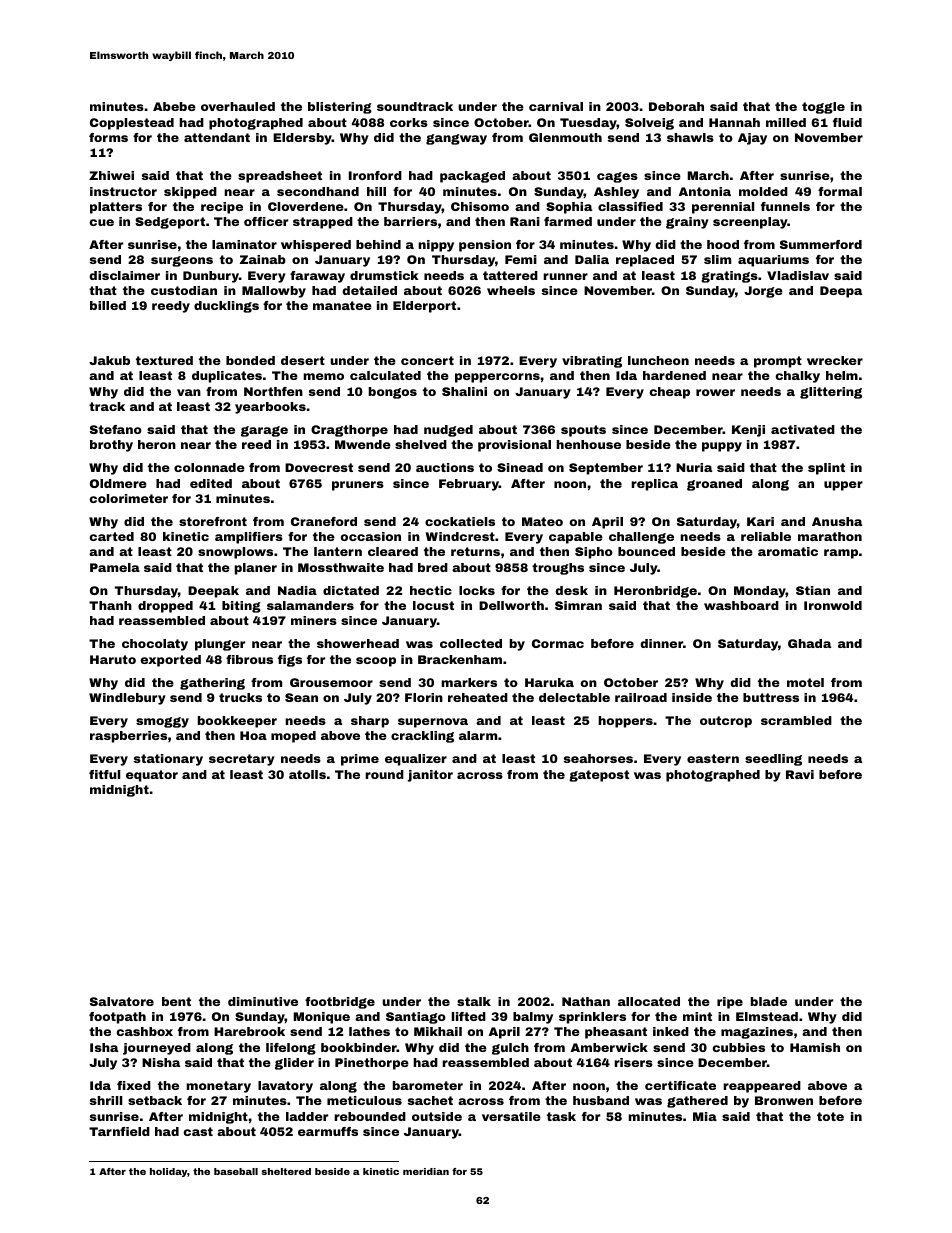 The width and height of the image is (952, 1233). Describe the element at coordinates (426, 1171) in the image. I see `meridian` at that location.
